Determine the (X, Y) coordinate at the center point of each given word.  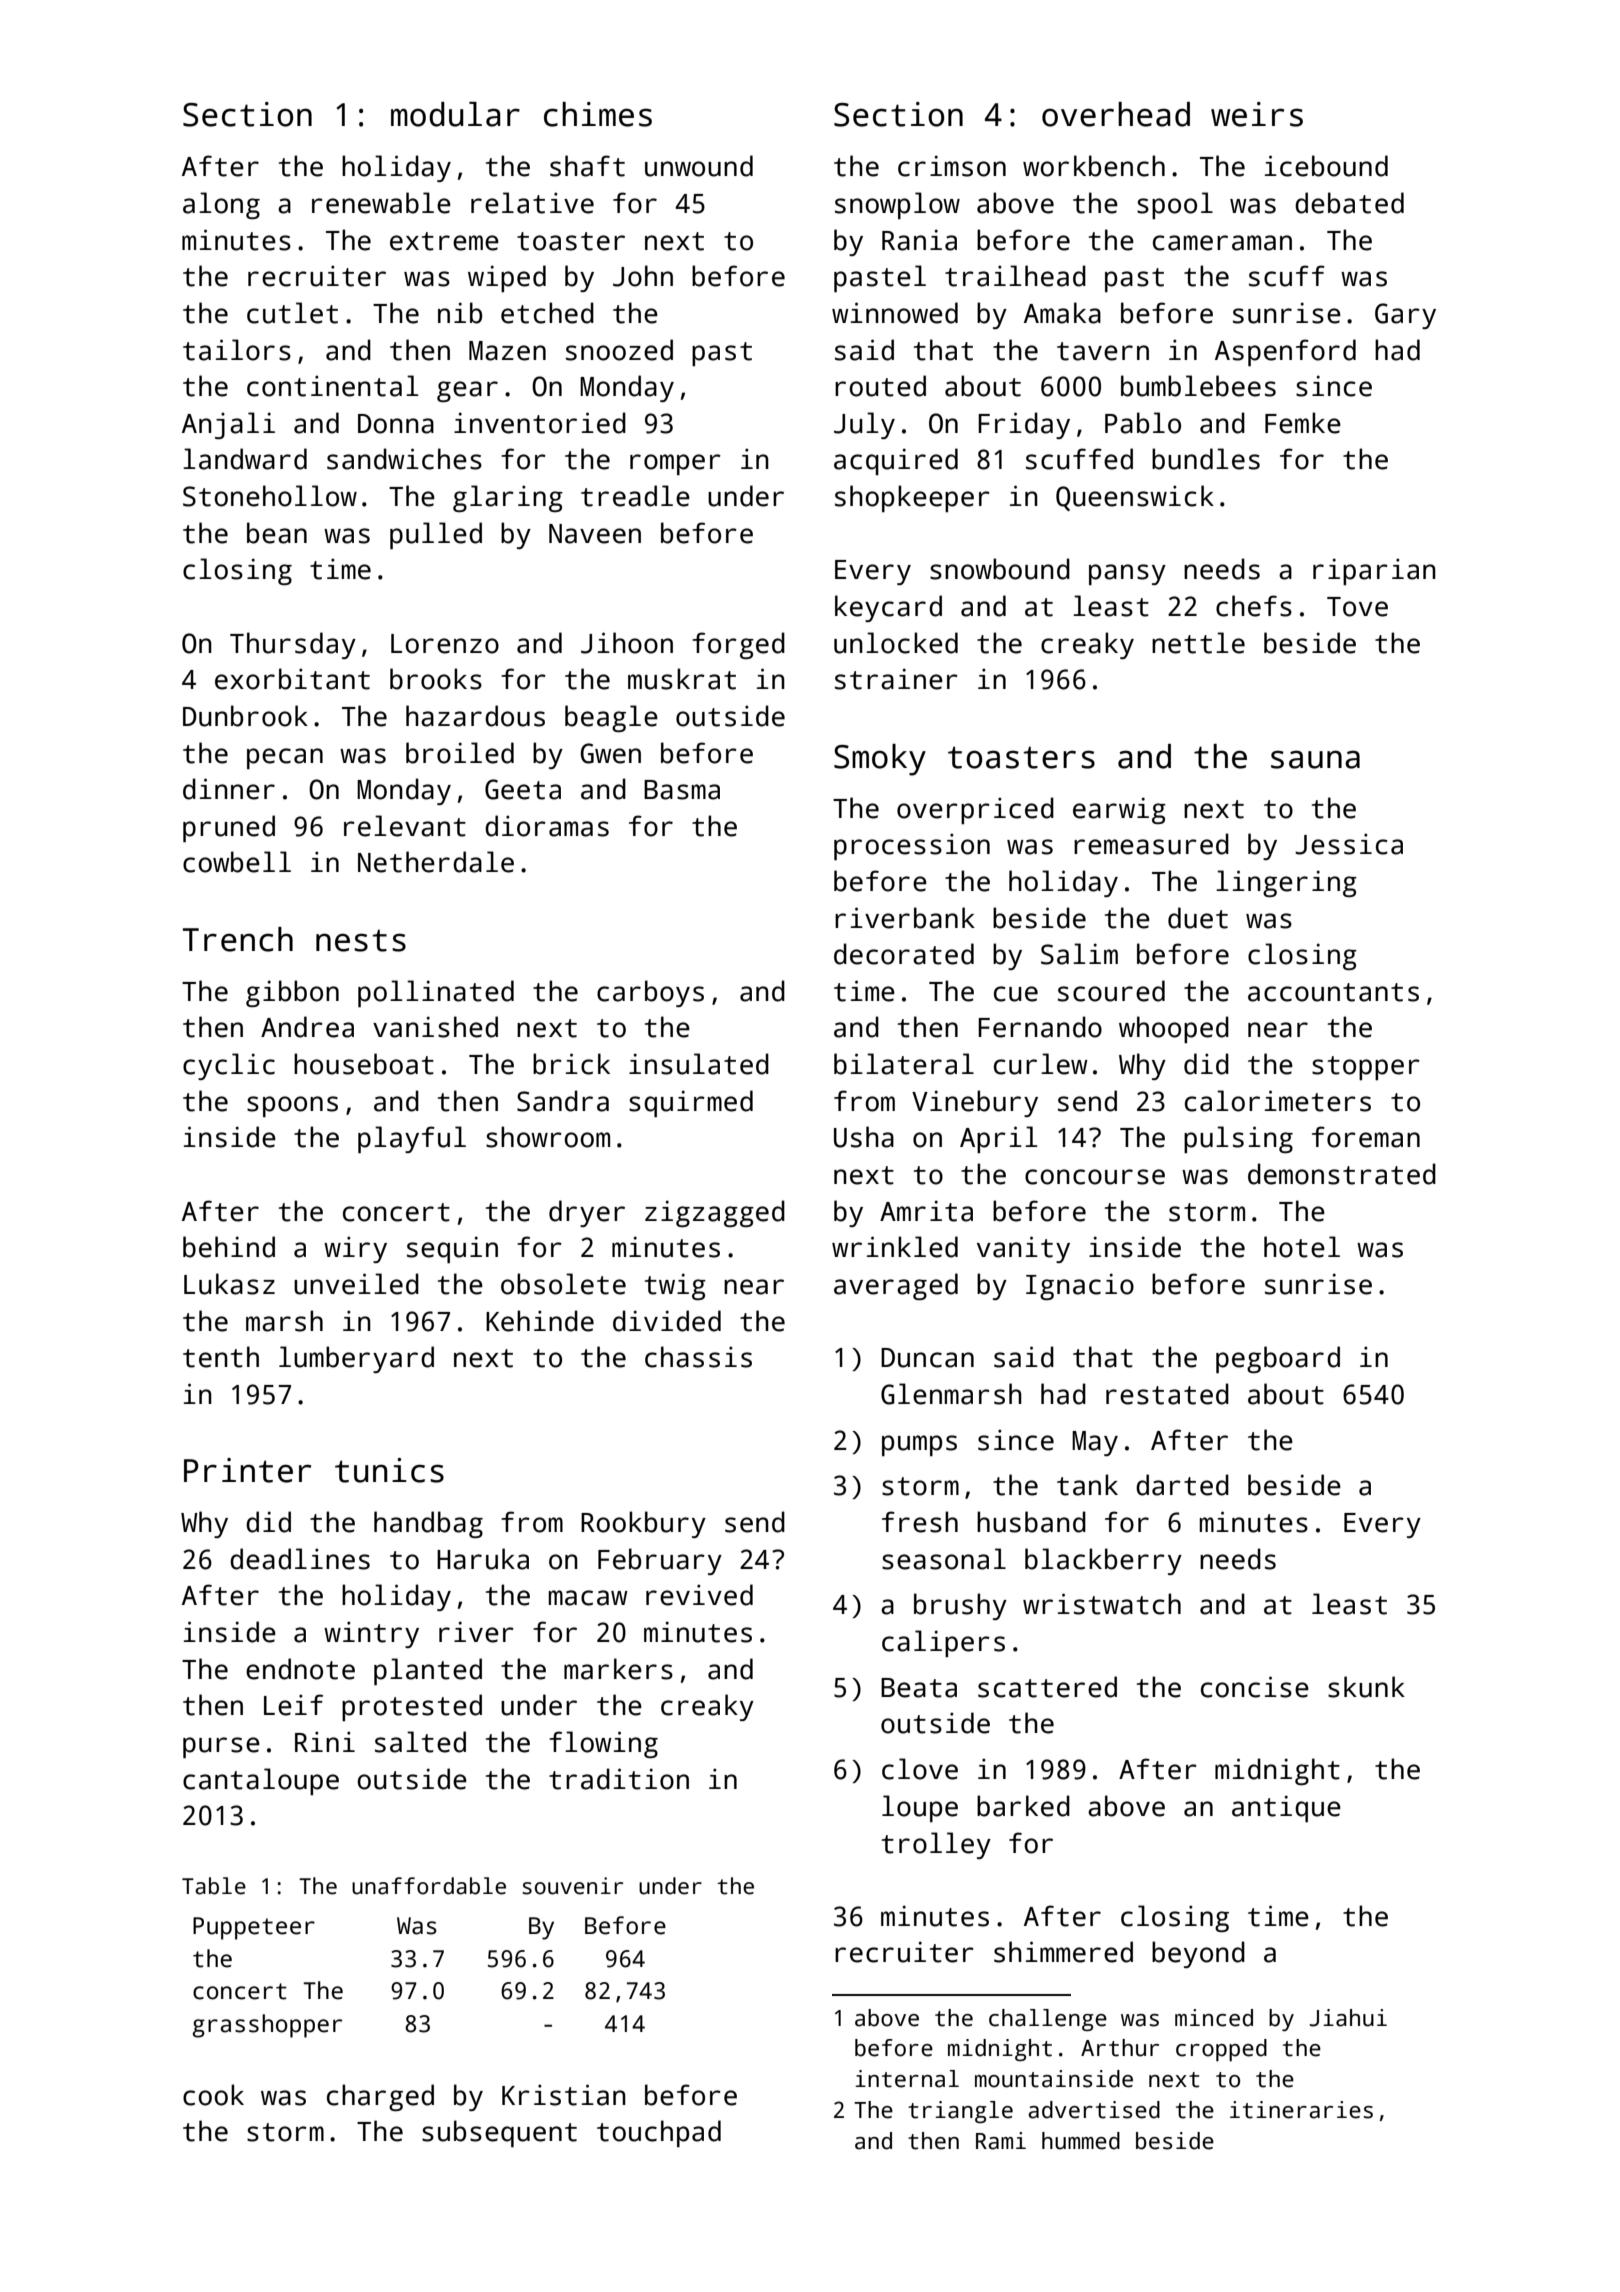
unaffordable (429, 1886)
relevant (405, 826)
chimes (598, 114)
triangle (960, 2112)
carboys (650, 993)
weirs (1257, 114)
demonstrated (1342, 1174)
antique (1286, 1808)
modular (455, 114)
